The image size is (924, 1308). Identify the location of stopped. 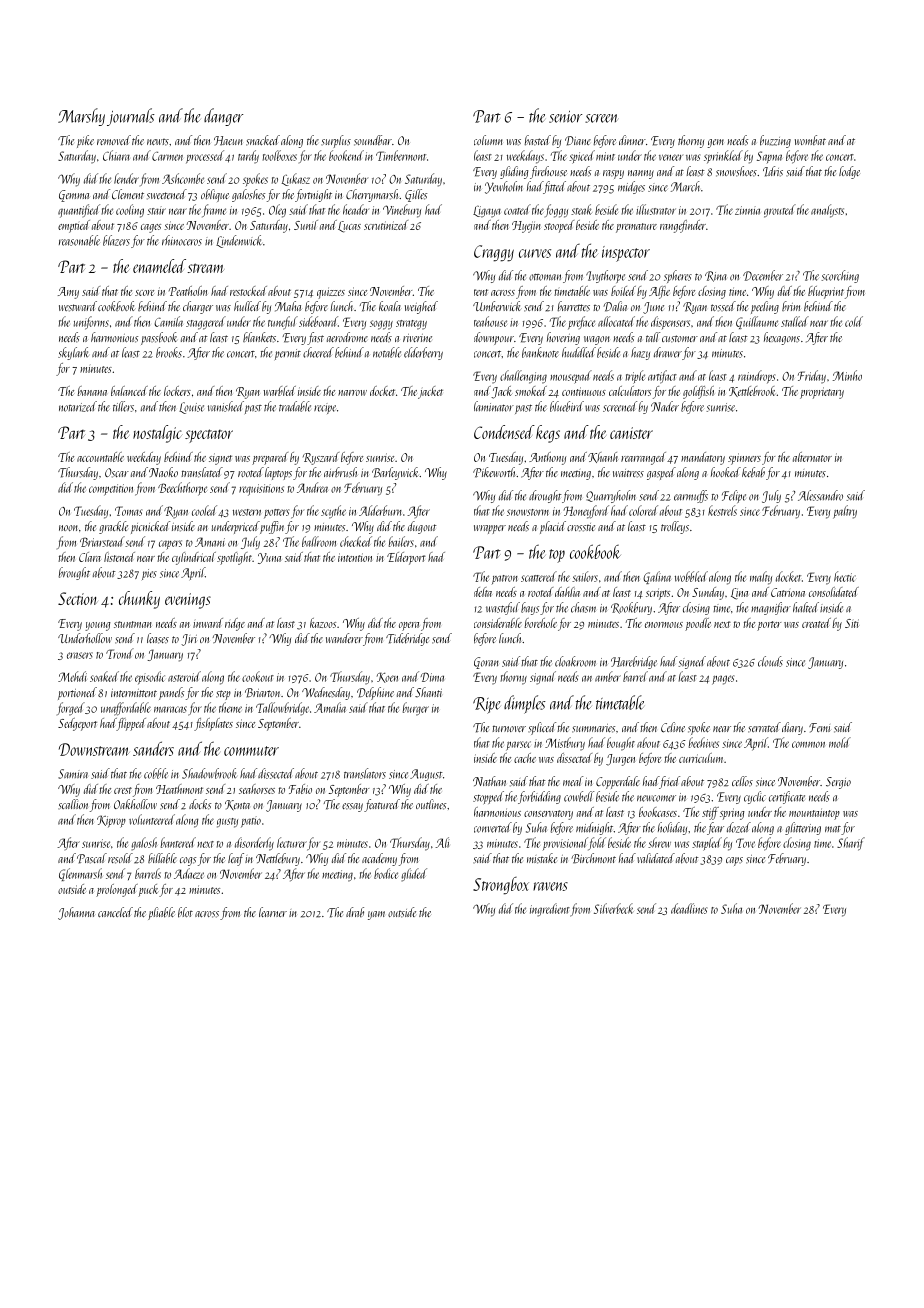
(488, 797).
